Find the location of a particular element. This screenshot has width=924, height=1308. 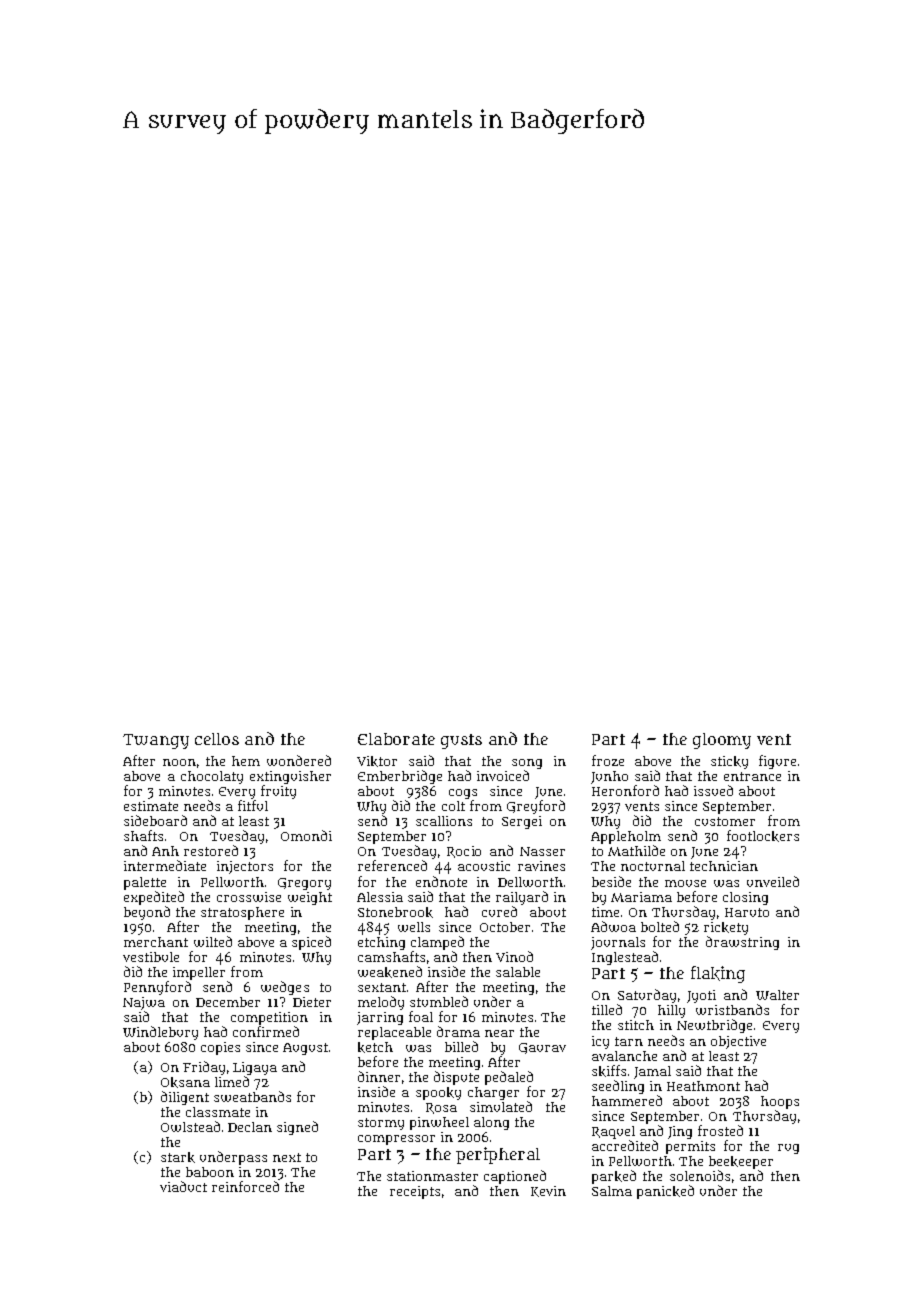

gloomy is located at coordinates (722, 741).
